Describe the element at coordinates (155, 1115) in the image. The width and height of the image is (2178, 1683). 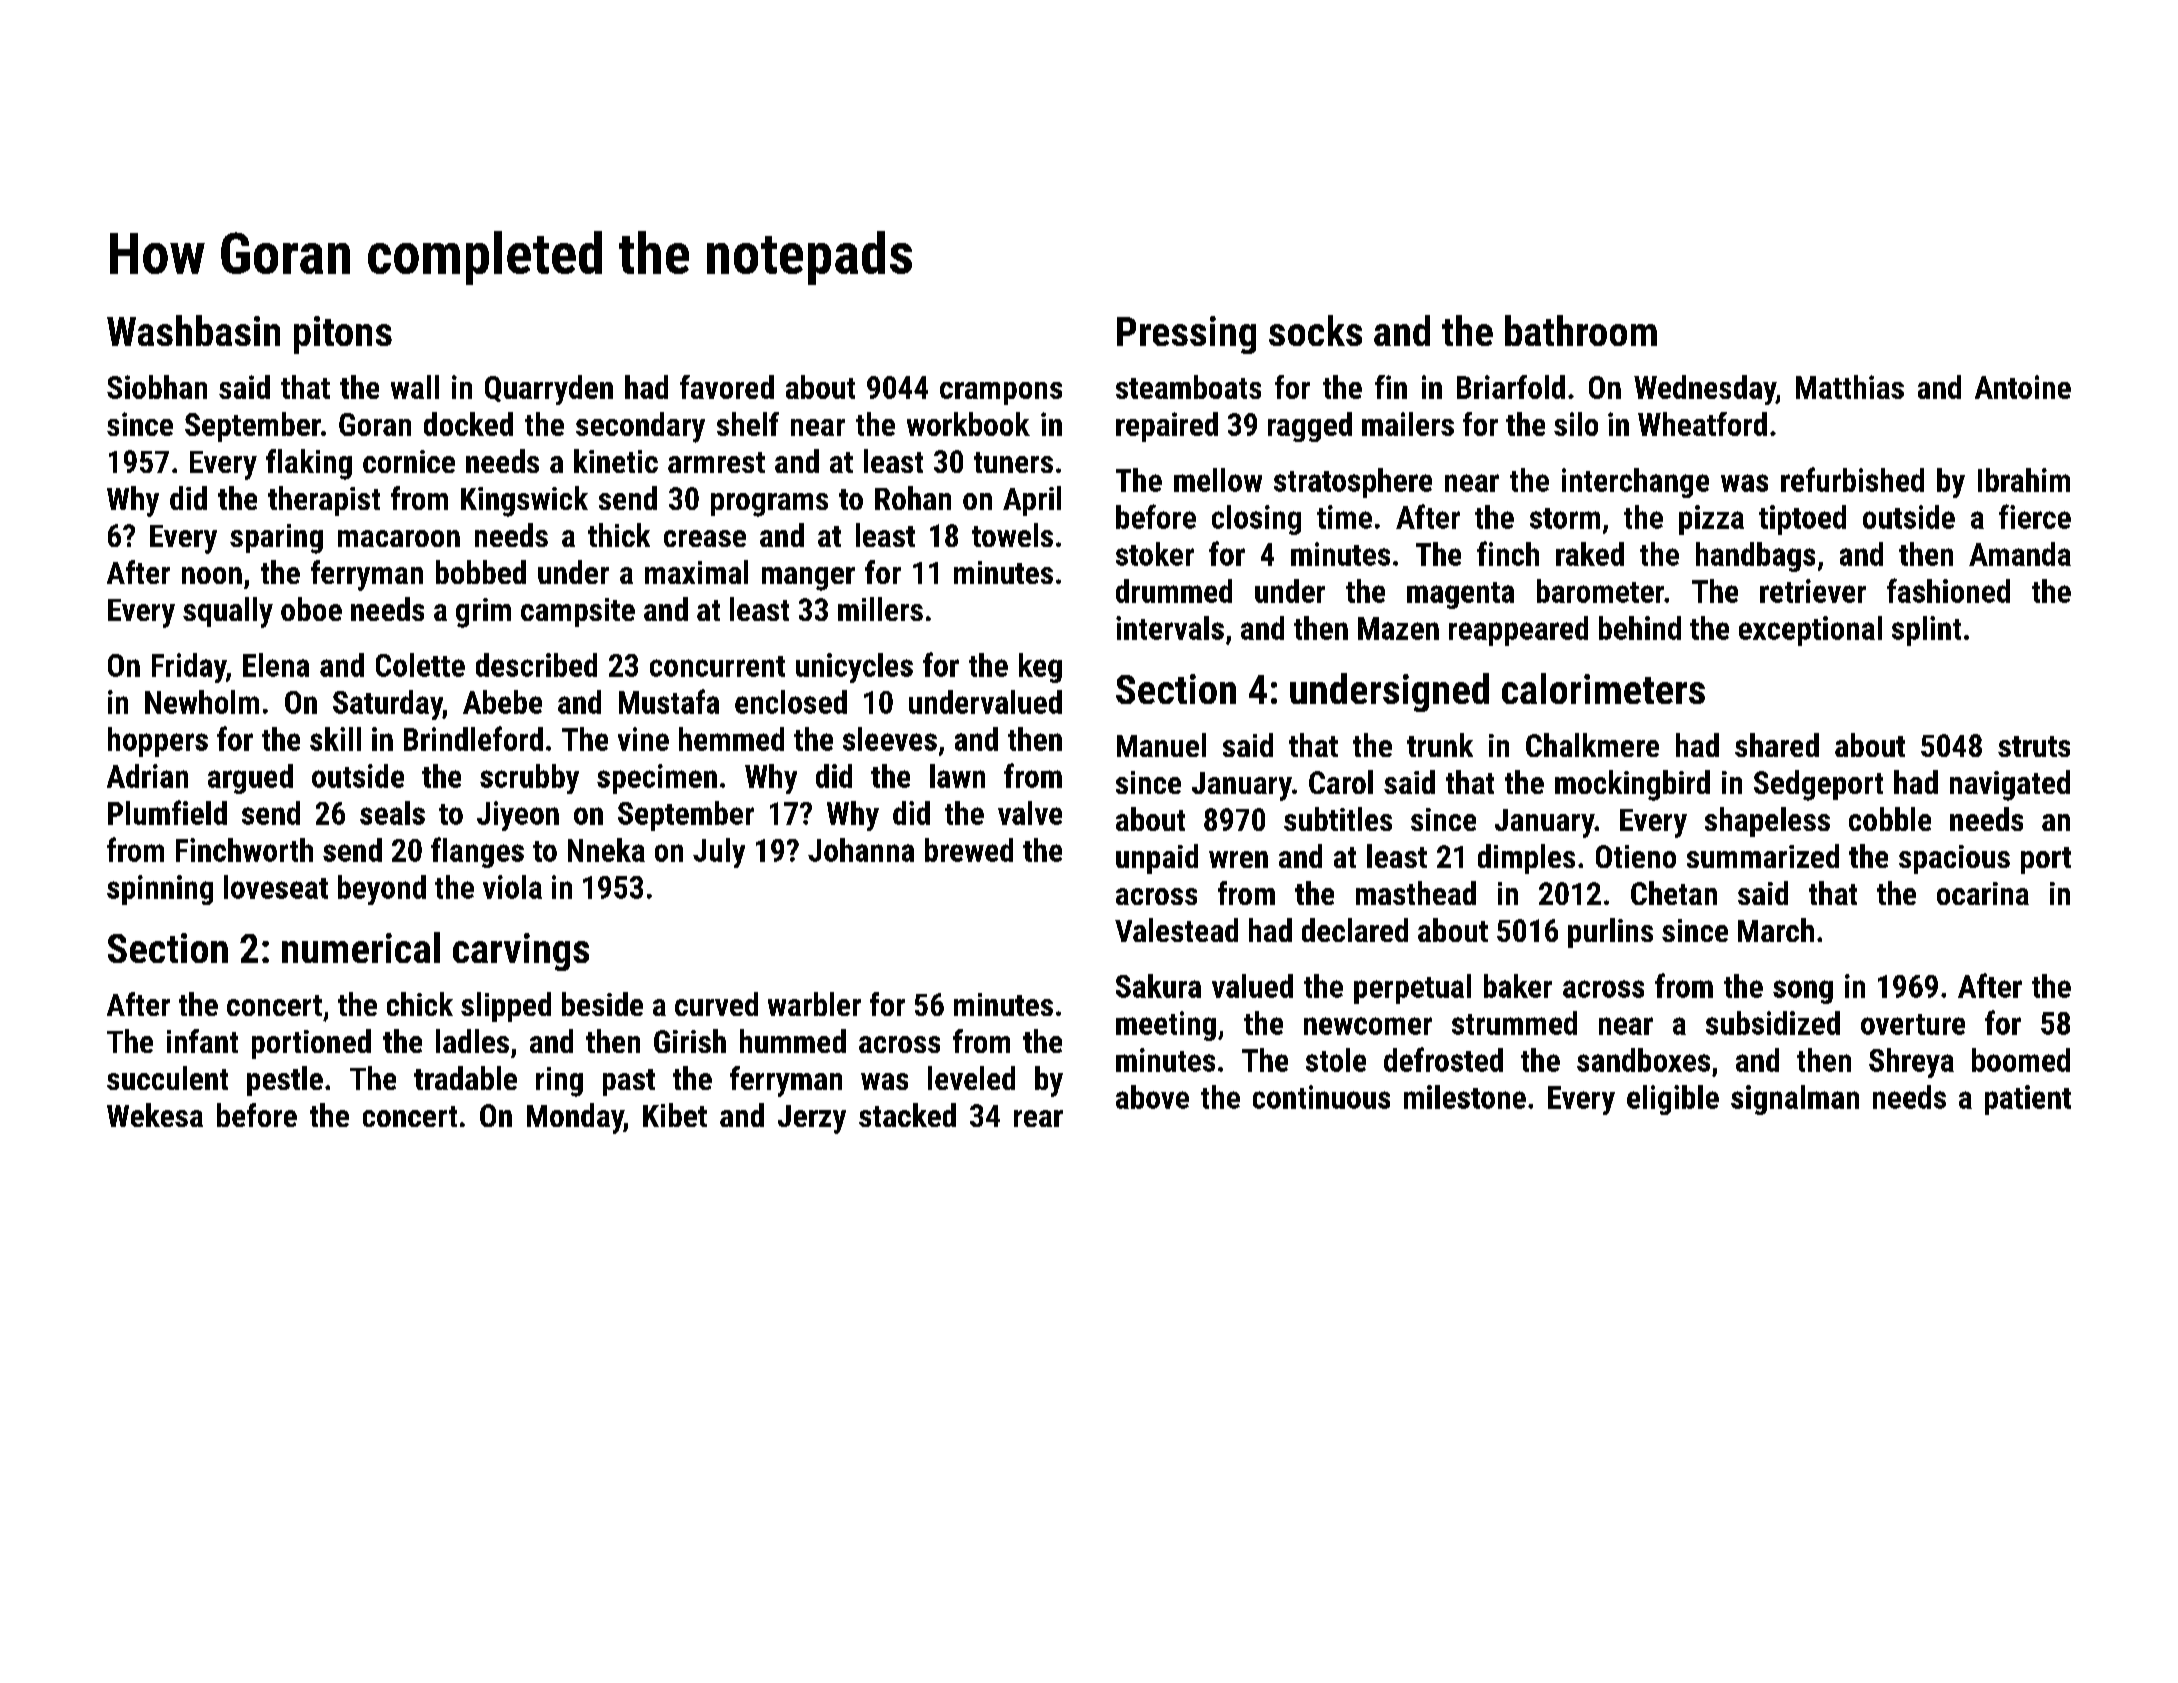
I see `Wekesa` at that location.
